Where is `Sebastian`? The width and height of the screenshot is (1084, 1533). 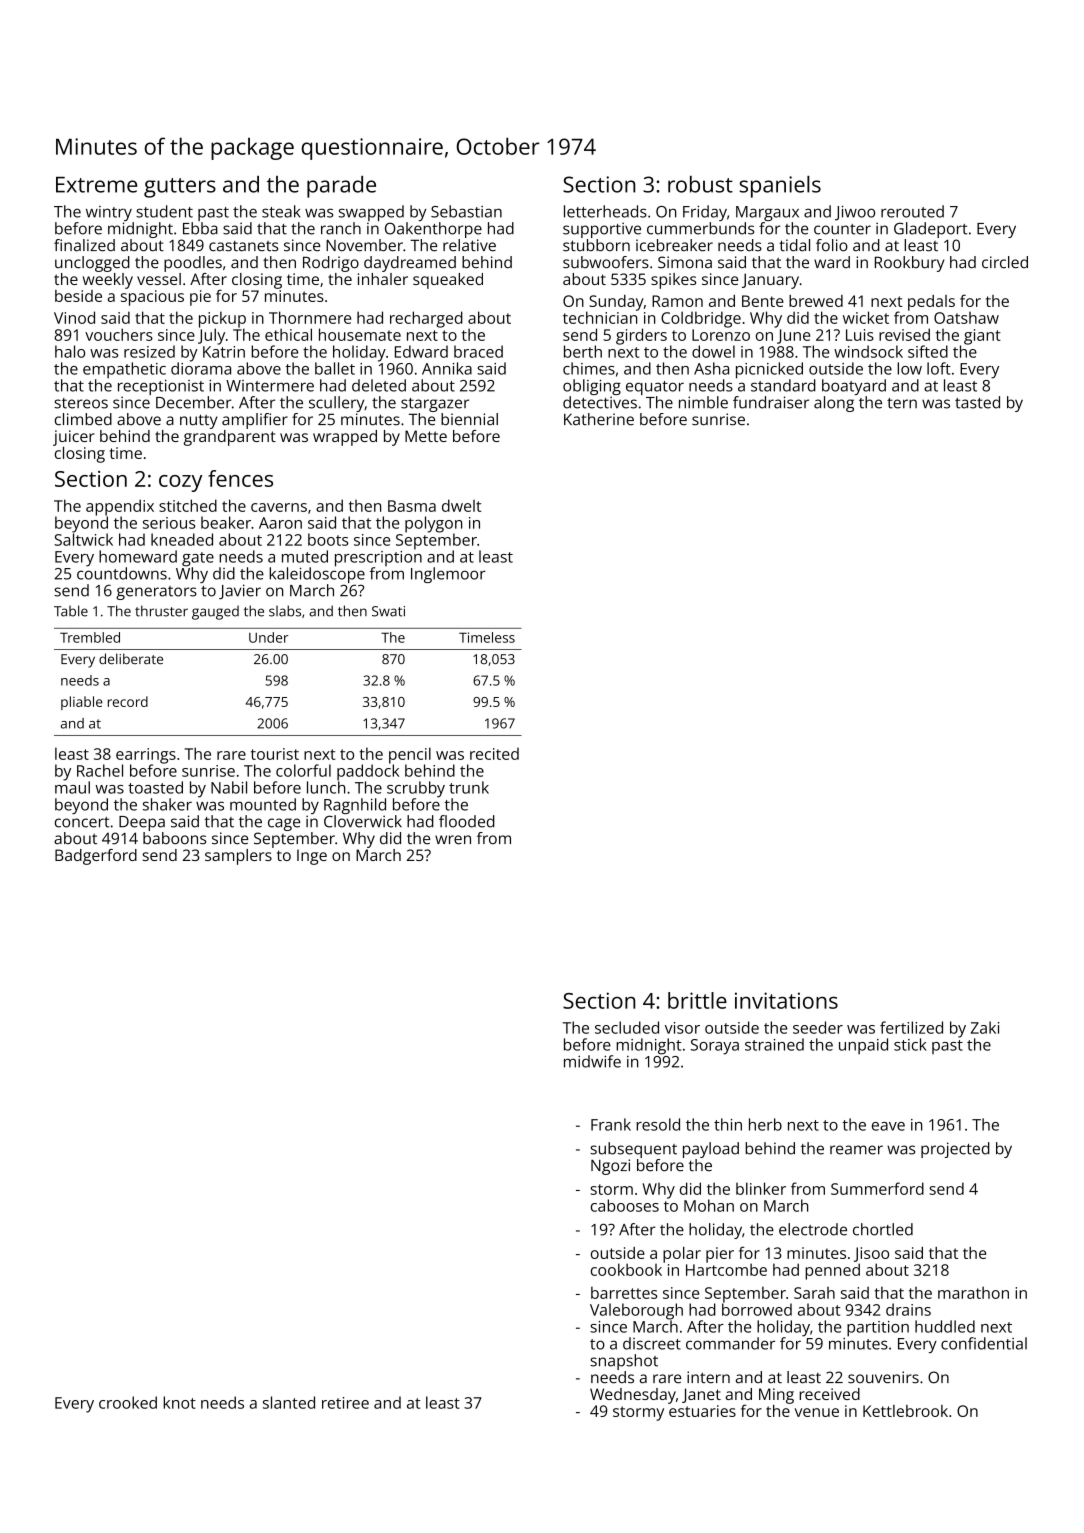 Sebastian is located at coordinates (466, 211).
